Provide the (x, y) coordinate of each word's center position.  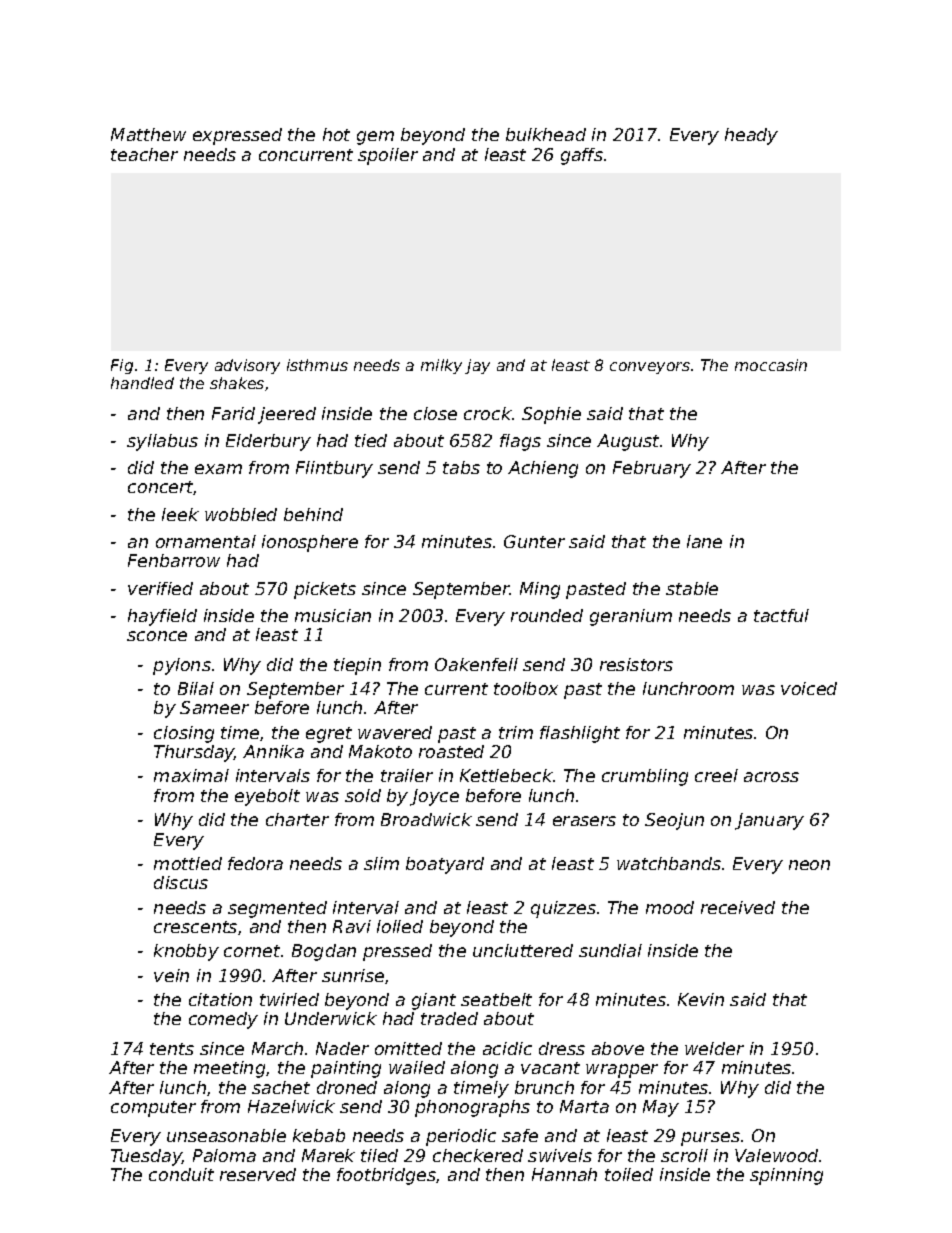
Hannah (564, 1174)
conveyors (650, 368)
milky (441, 366)
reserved (258, 1174)
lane (704, 541)
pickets (325, 590)
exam (218, 469)
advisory (247, 366)
